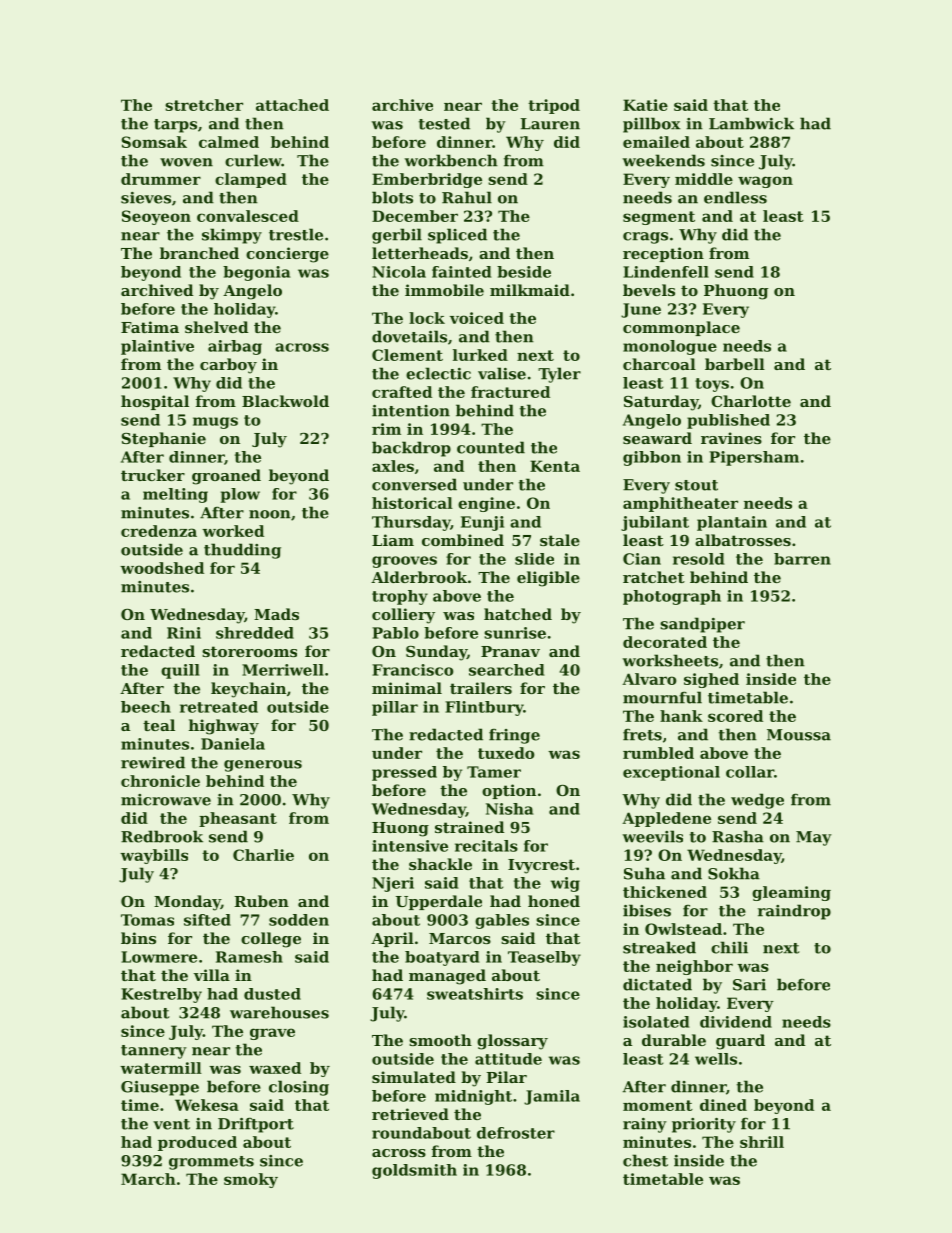 The width and height of the screenshot is (952, 1233). Describe the element at coordinates (414, 1171) in the screenshot. I see `goldsmith` at that location.
